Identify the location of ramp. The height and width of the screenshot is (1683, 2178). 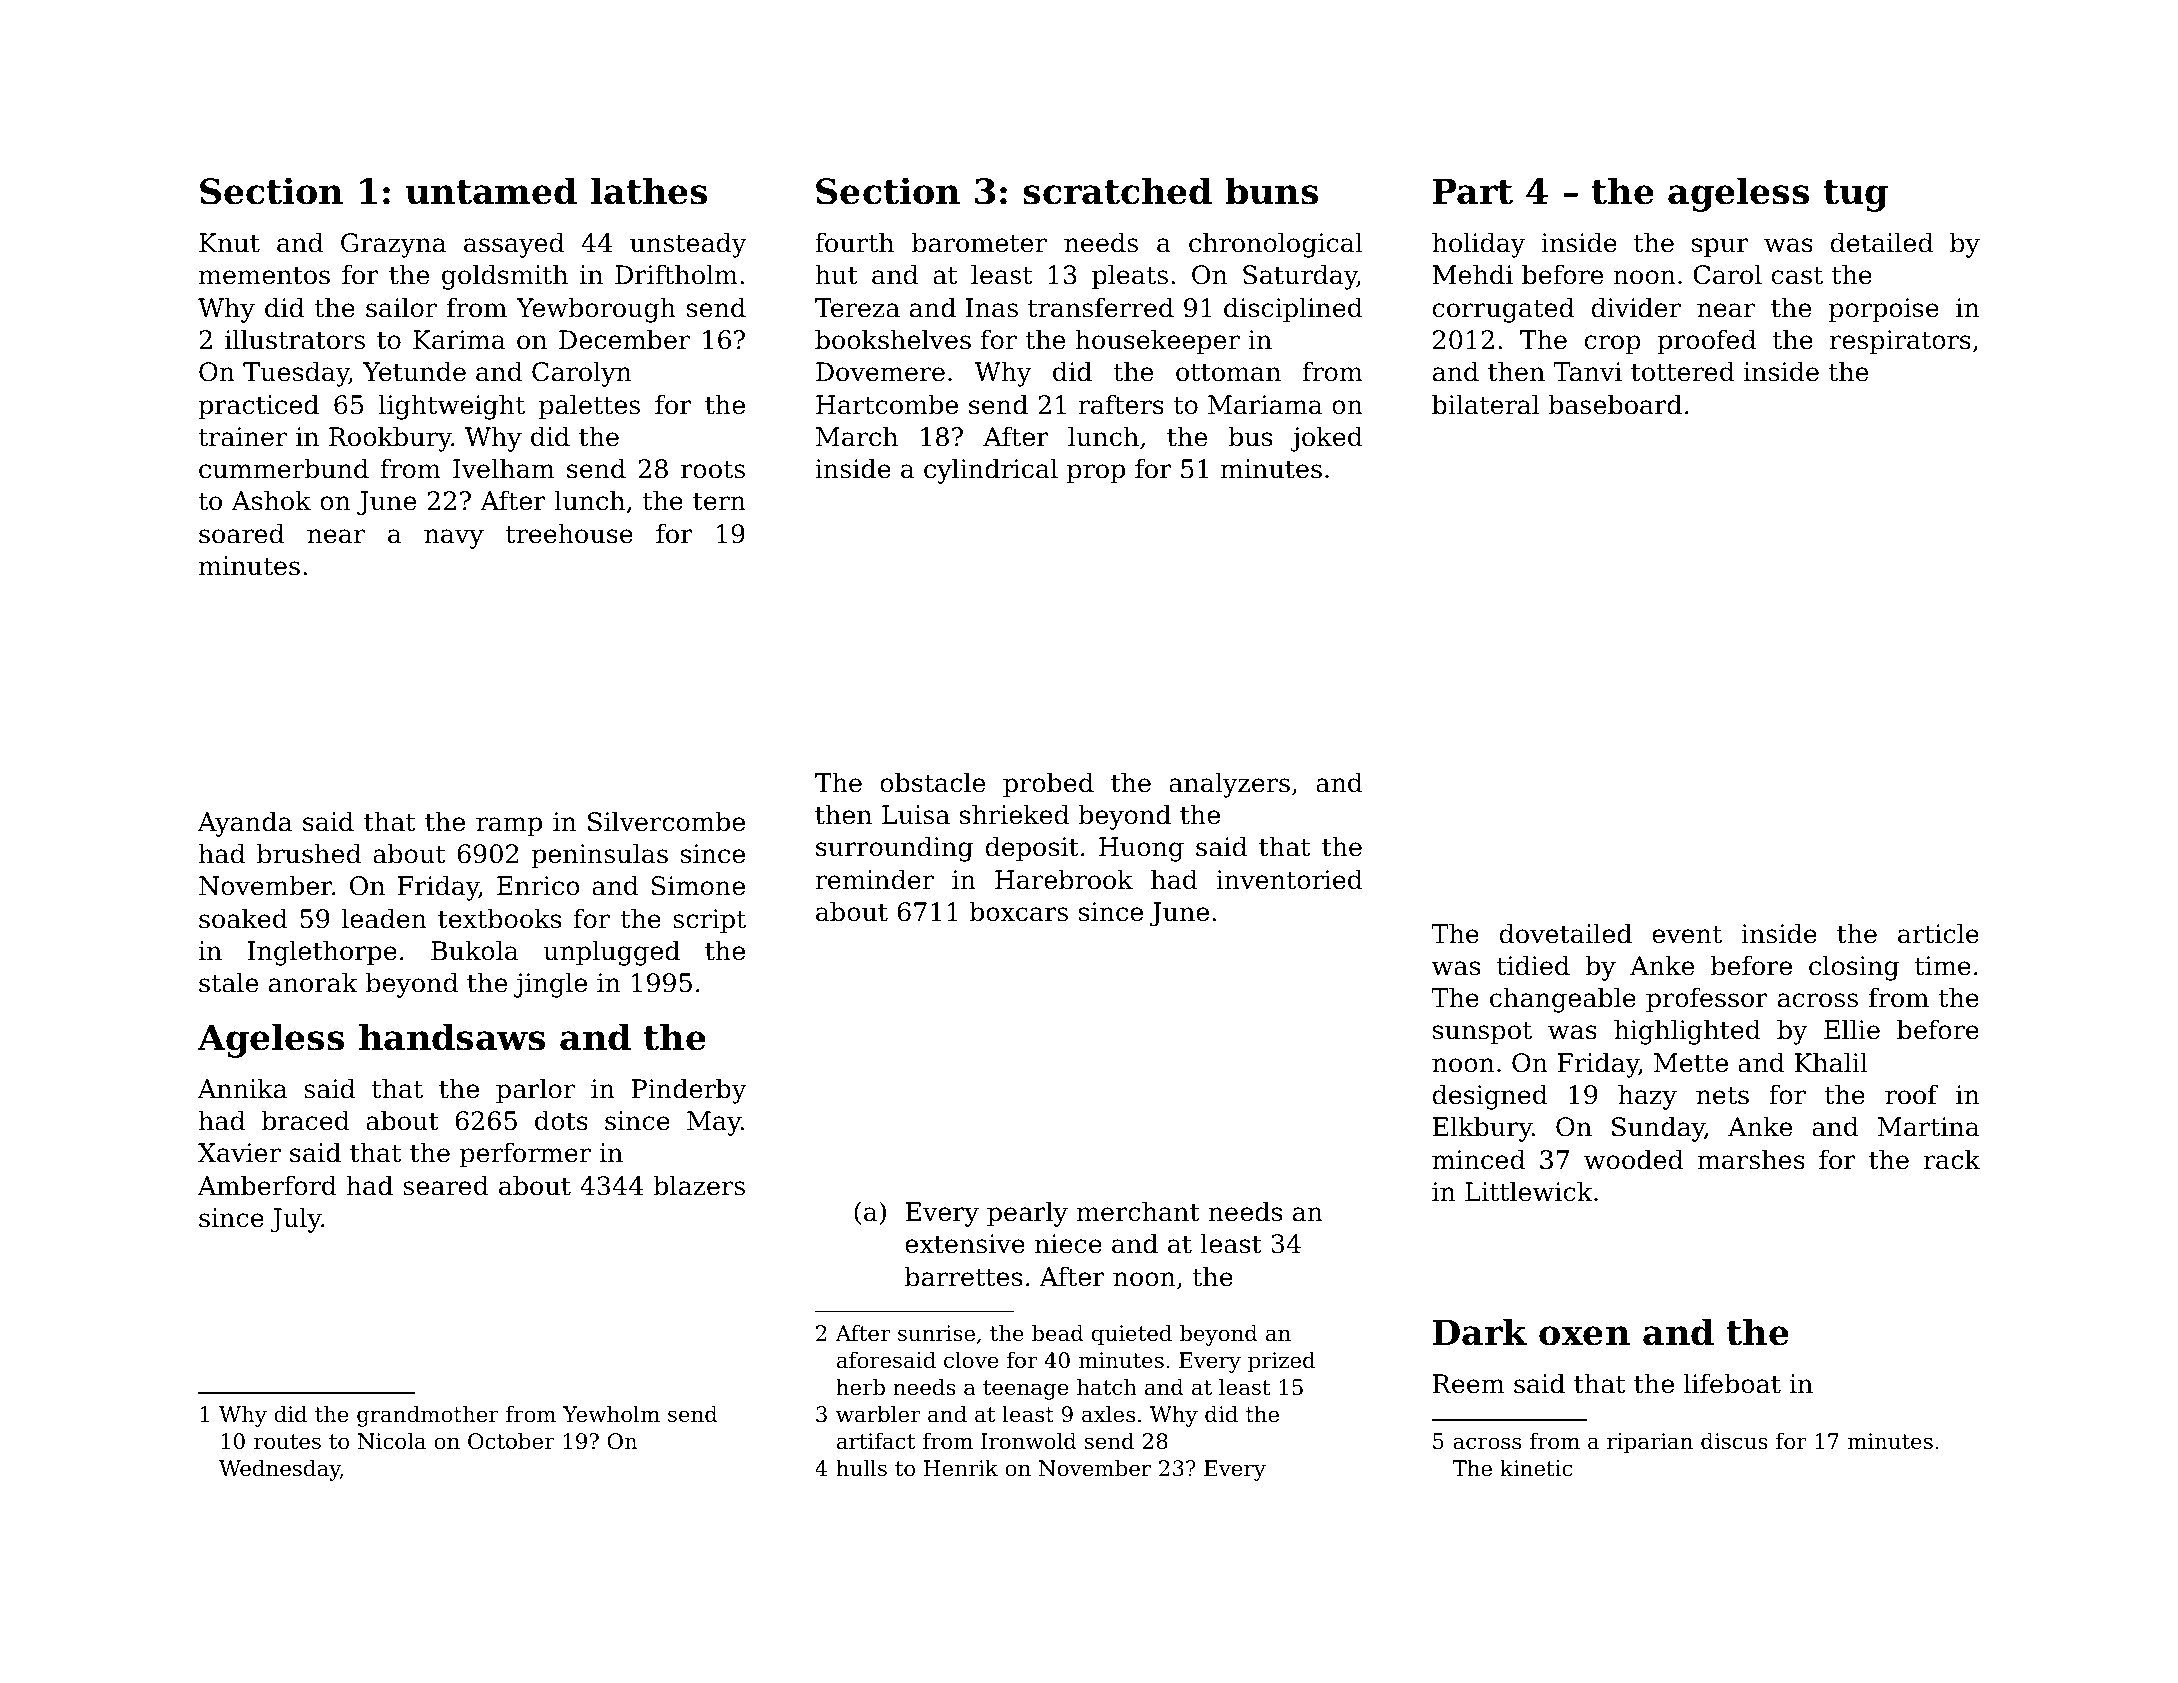
(509, 827).
